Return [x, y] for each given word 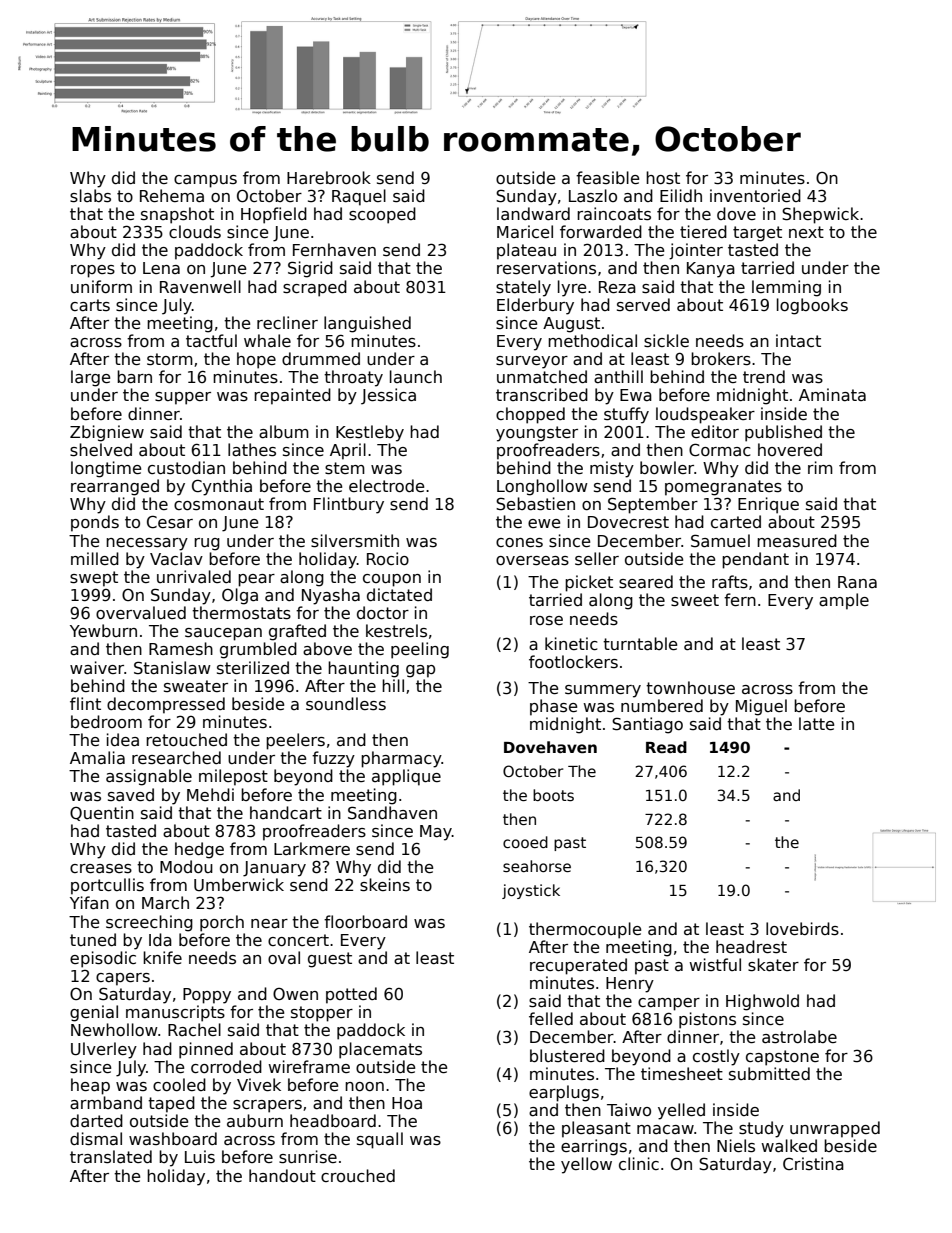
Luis [200, 1156]
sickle [666, 341]
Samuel [720, 541]
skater [773, 965]
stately [523, 288]
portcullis [107, 886]
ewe [544, 523]
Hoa [407, 1103]
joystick [531, 891]
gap [420, 671]
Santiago [647, 725]
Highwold [762, 1002]
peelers [295, 741]
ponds [95, 523]
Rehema [172, 196]
